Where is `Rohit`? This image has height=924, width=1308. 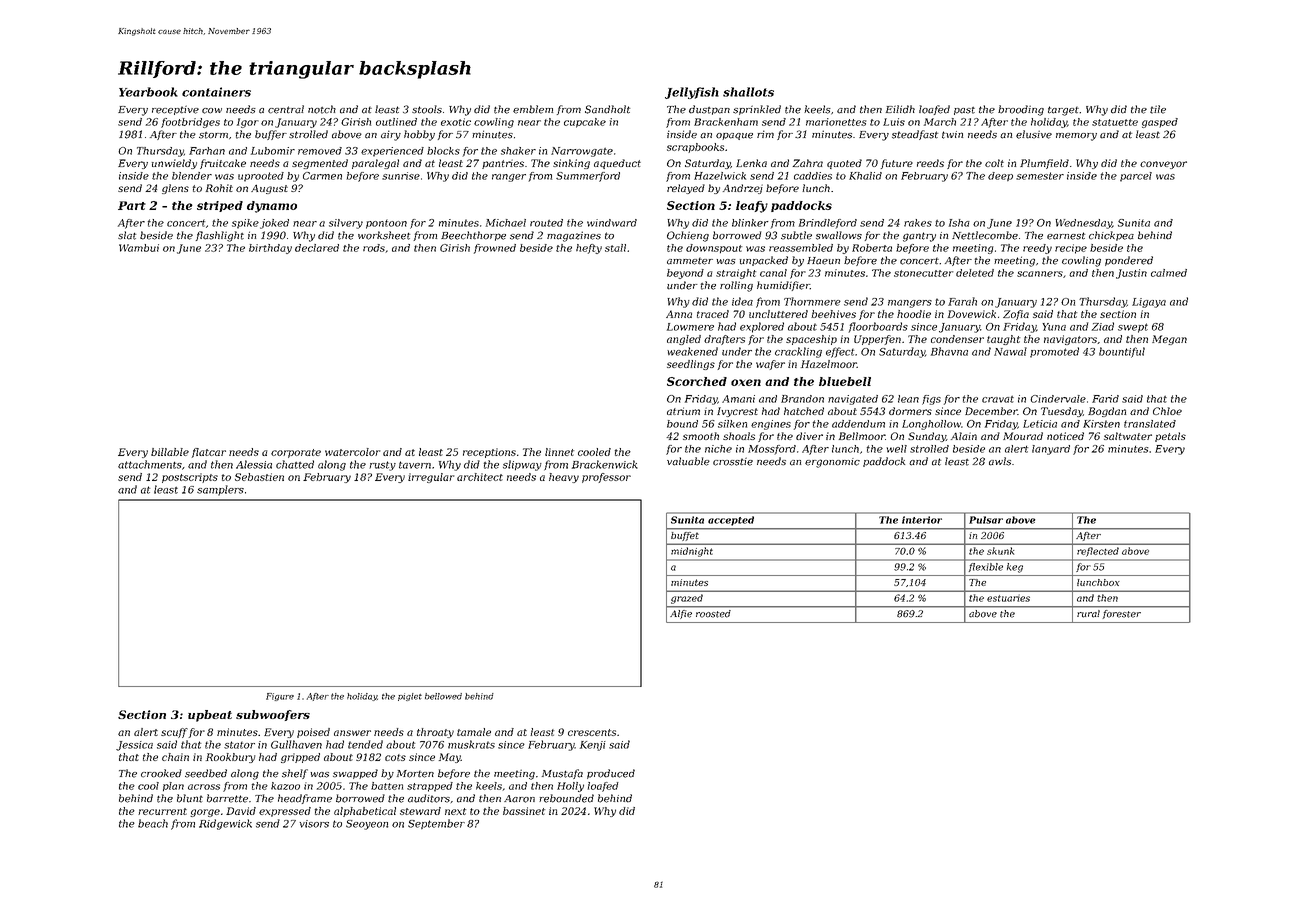 Rohit is located at coordinates (219, 188).
